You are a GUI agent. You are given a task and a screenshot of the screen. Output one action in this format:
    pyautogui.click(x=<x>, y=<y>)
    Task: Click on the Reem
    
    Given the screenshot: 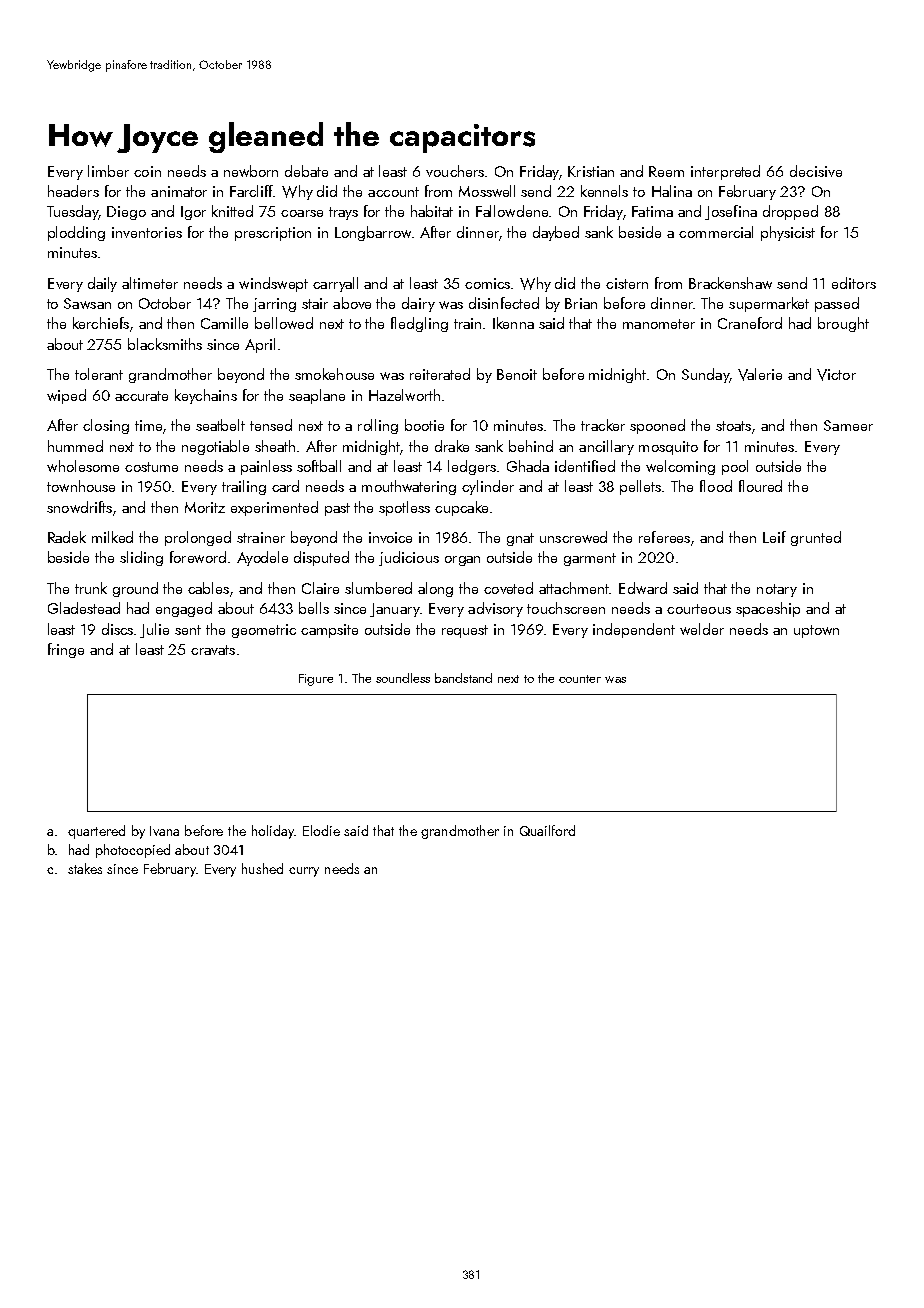 What is the action you would take?
    pyautogui.click(x=666, y=171)
